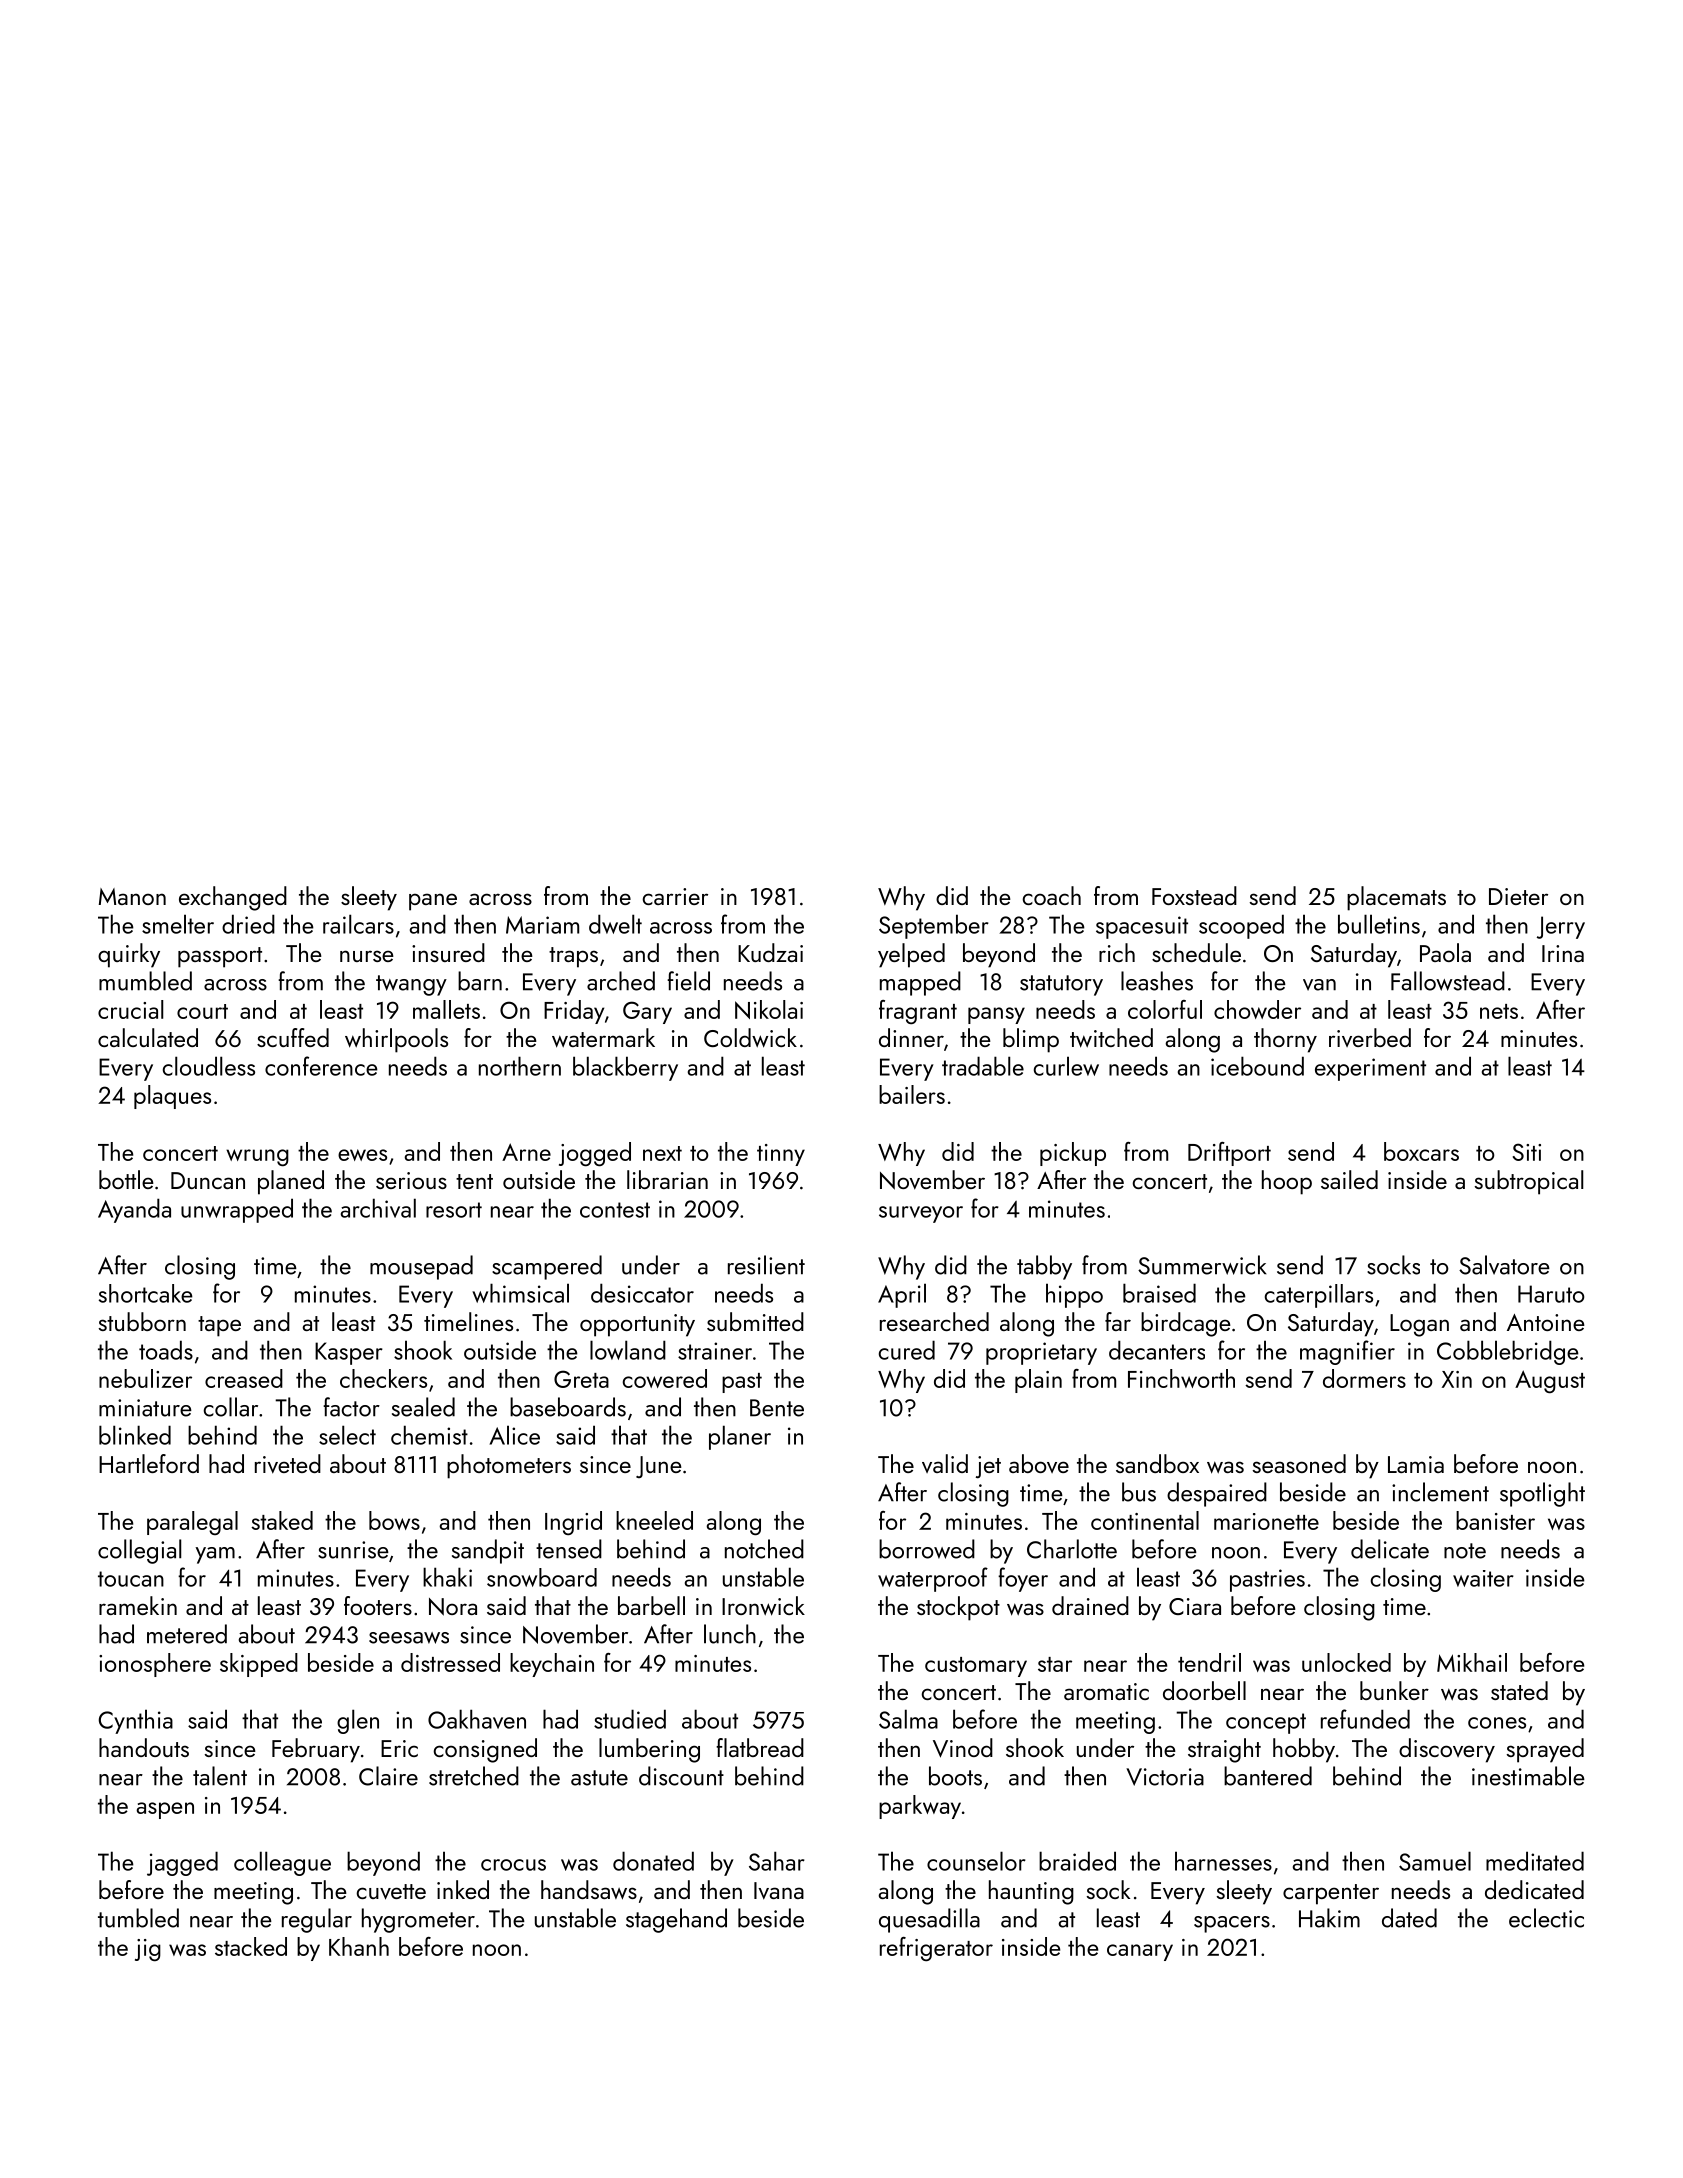 Image resolution: width=1683 pixels, height=2178 pixels. I want to click on Dieter, so click(1518, 896).
